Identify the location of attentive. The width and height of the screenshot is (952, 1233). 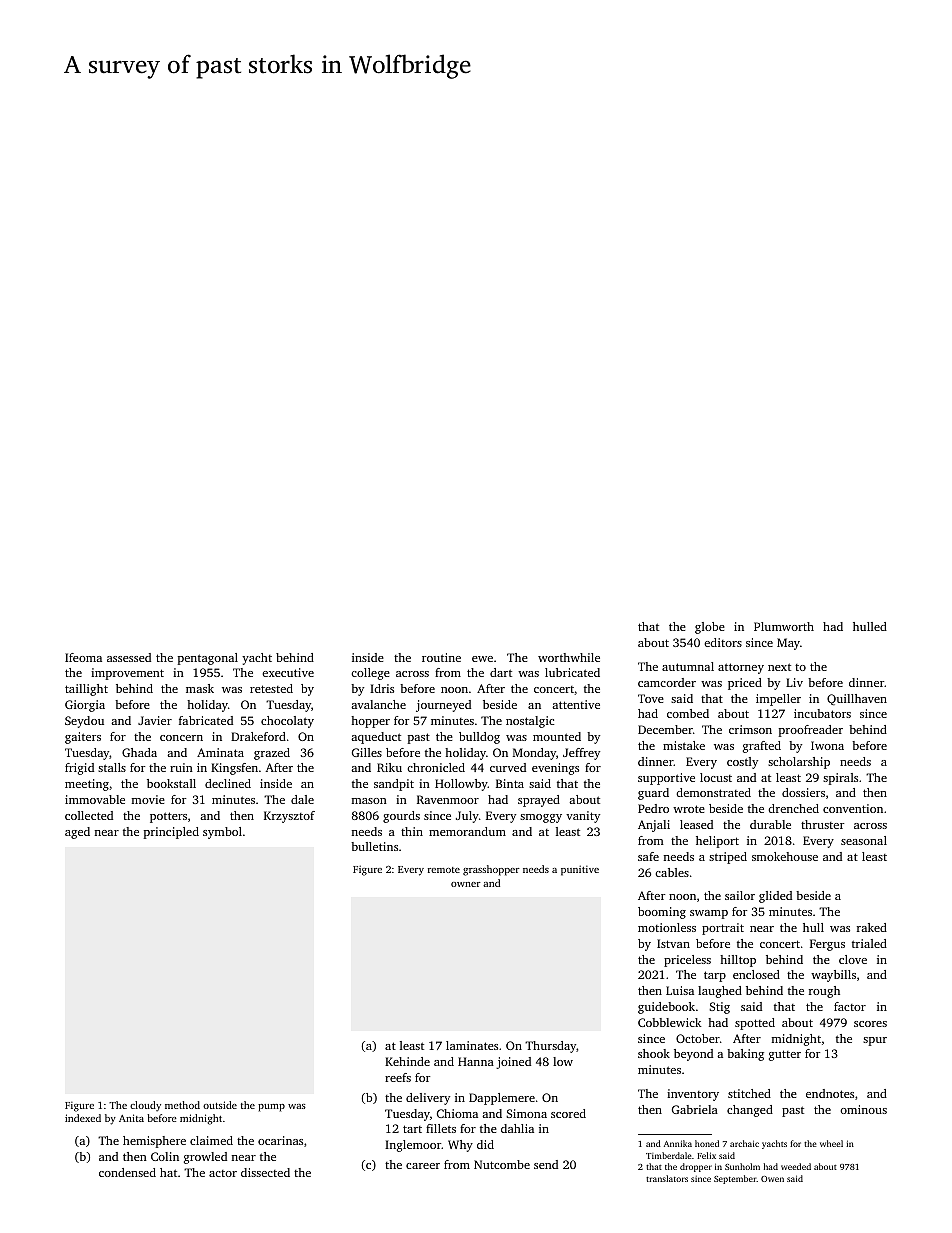
(576, 704).
